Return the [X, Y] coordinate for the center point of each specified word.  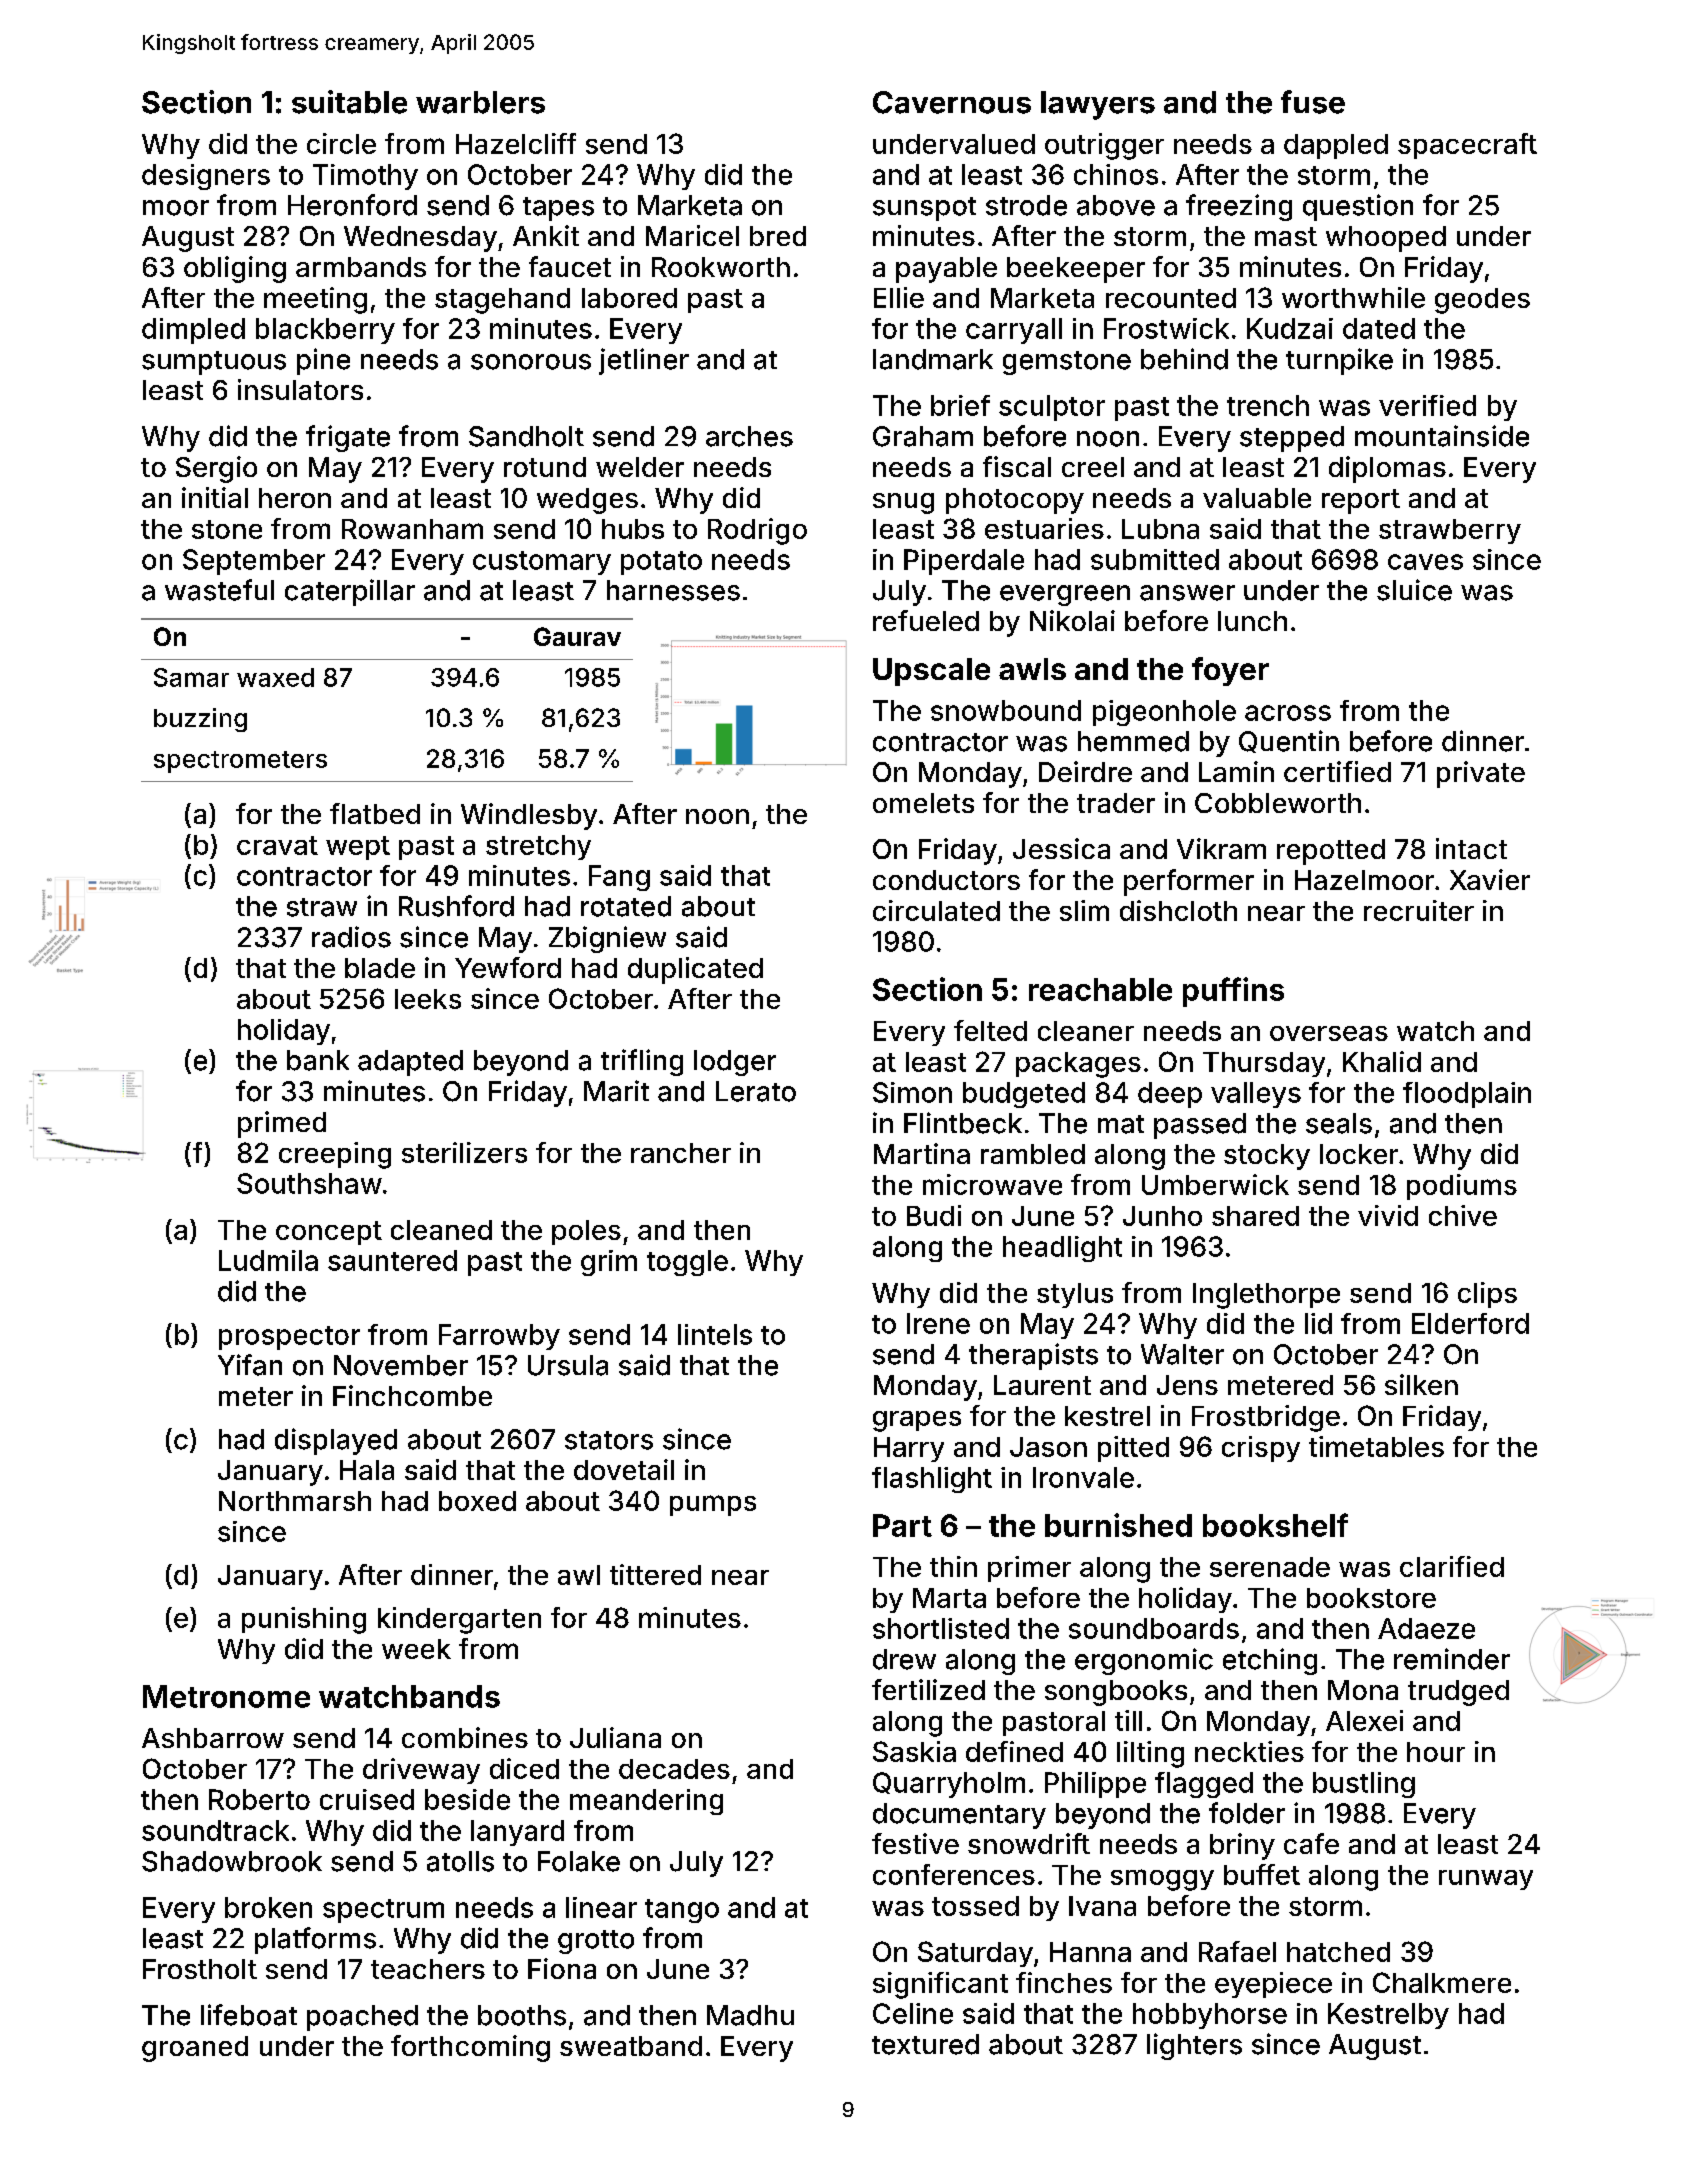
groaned [195, 2049]
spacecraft [1467, 146]
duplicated [695, 970]
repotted [1331, 852]
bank [318, 1060]
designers [206, 177]
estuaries [1044, 528]
